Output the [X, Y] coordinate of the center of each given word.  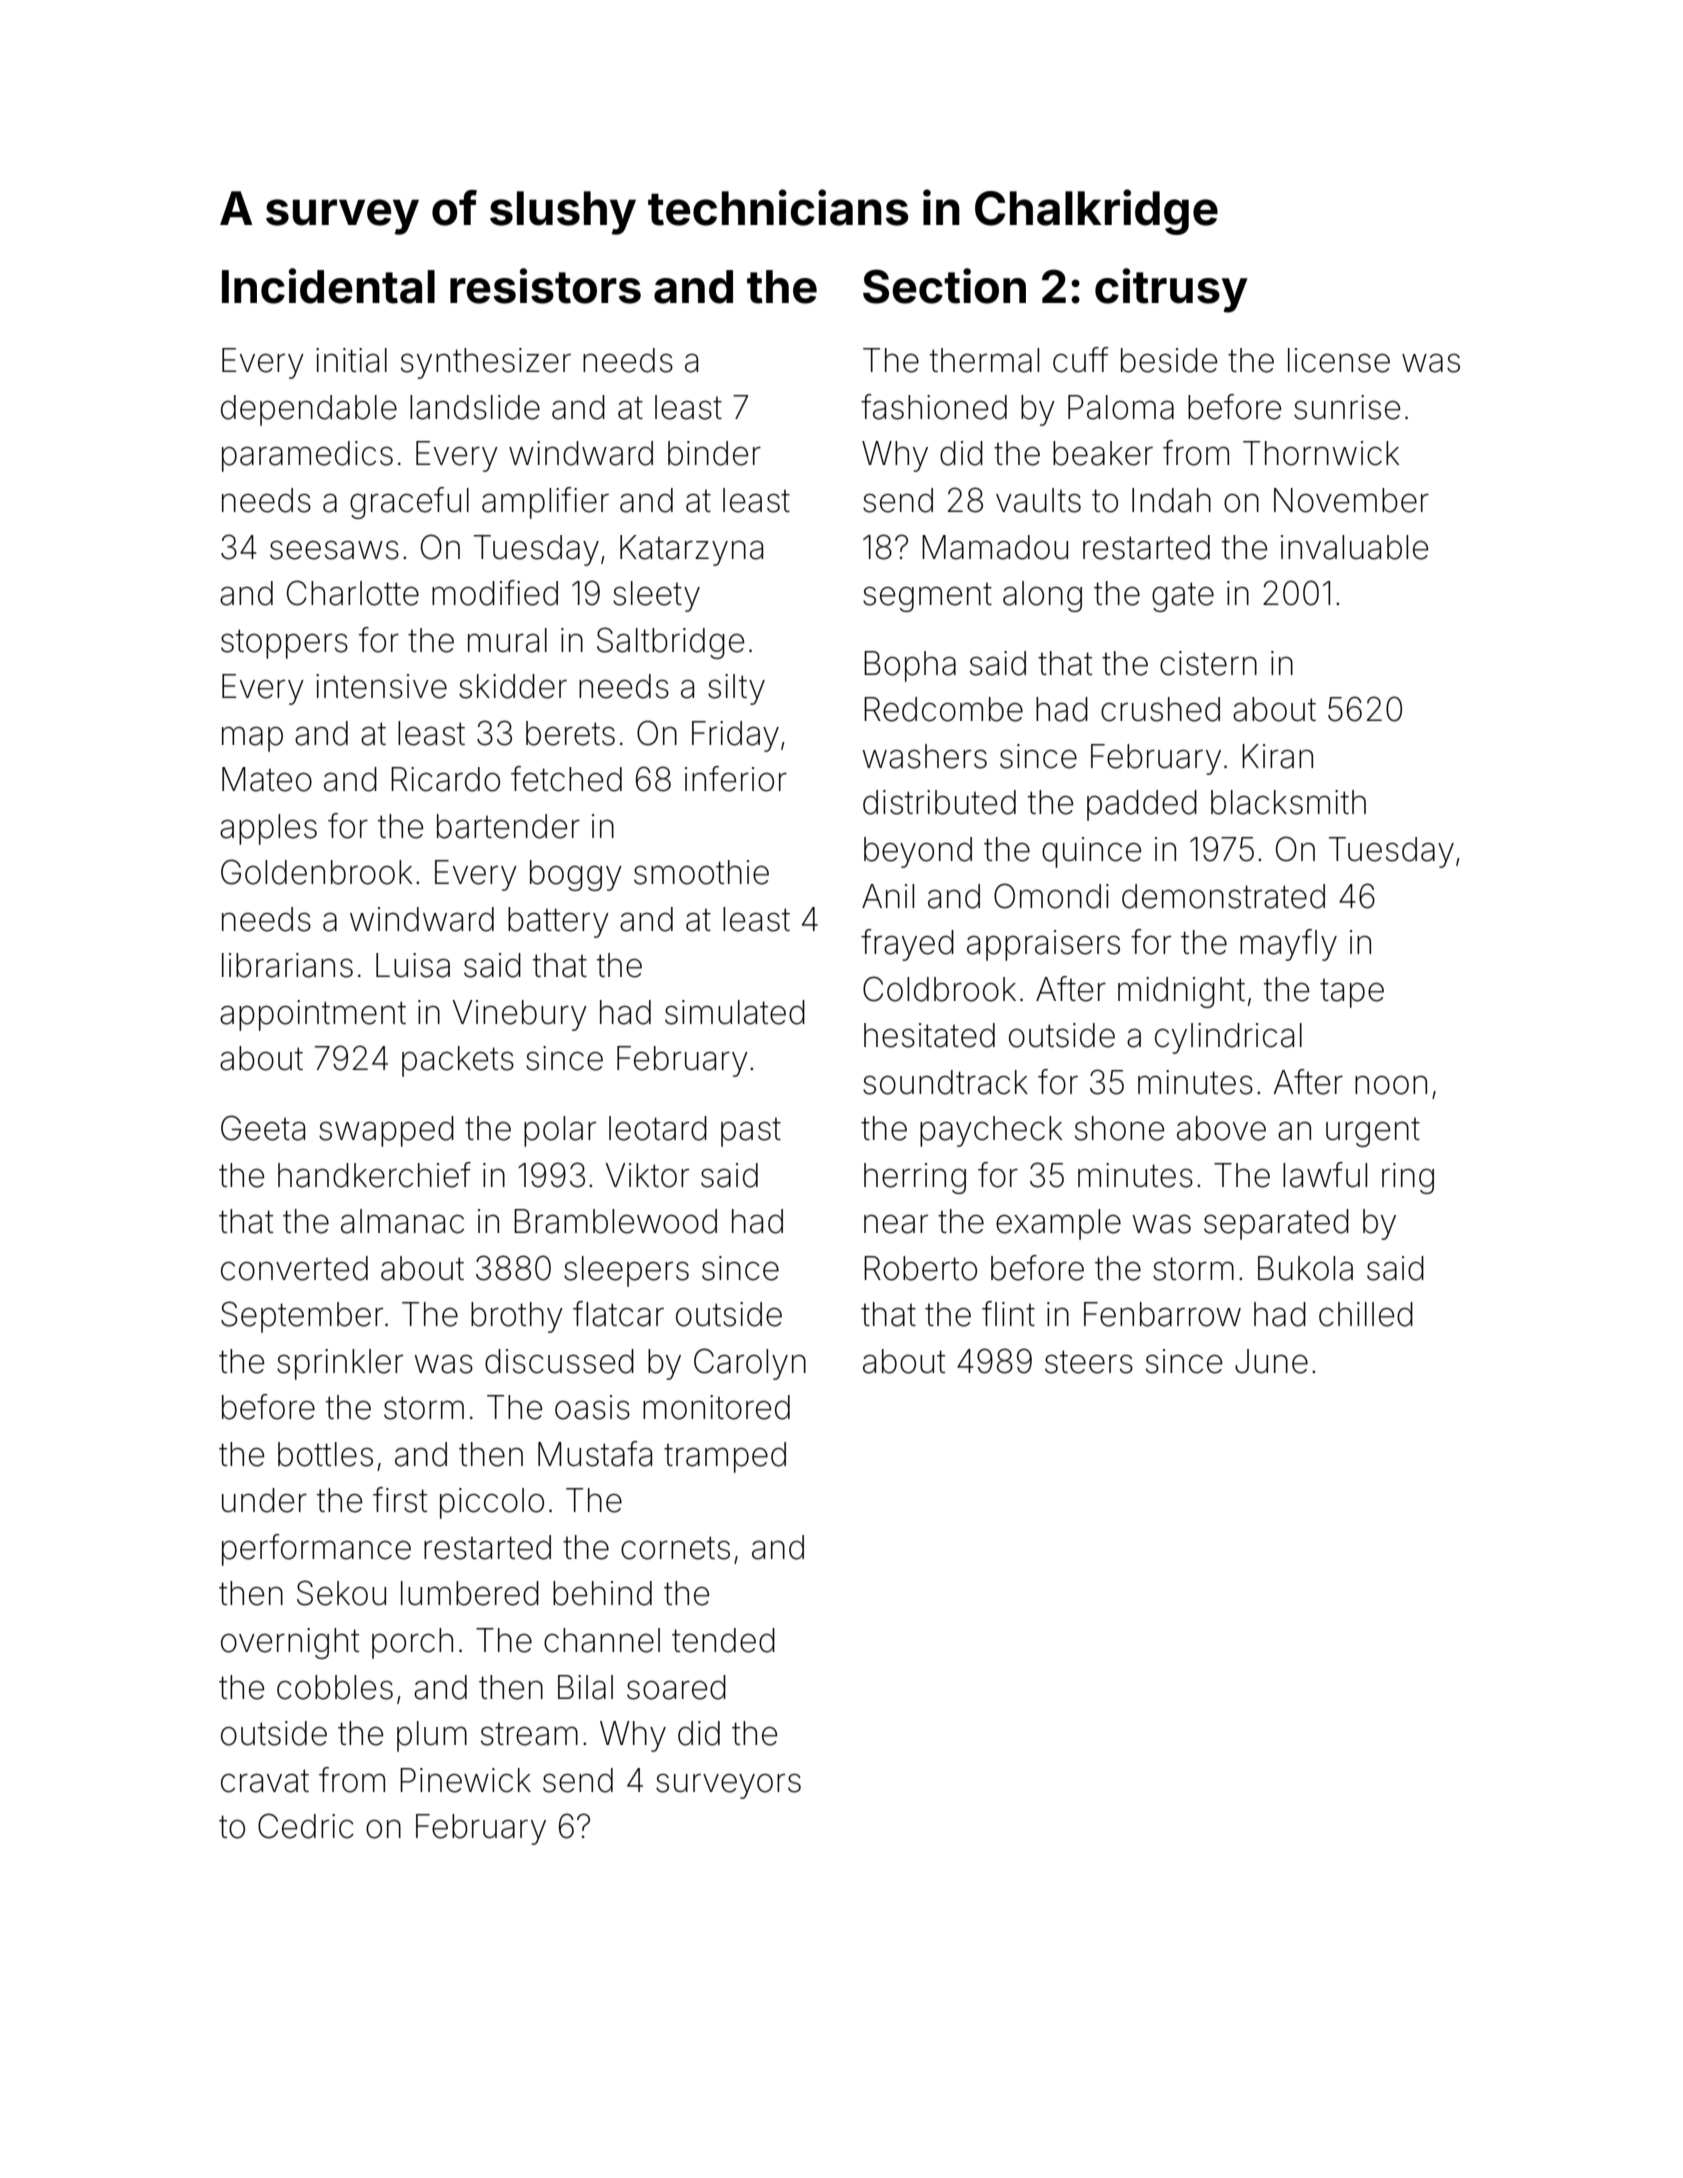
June [1271, 1361]
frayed [907, 945]
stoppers [284, 644]
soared [676, 1687]
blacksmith [1288, 802]
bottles [325, 1454]
